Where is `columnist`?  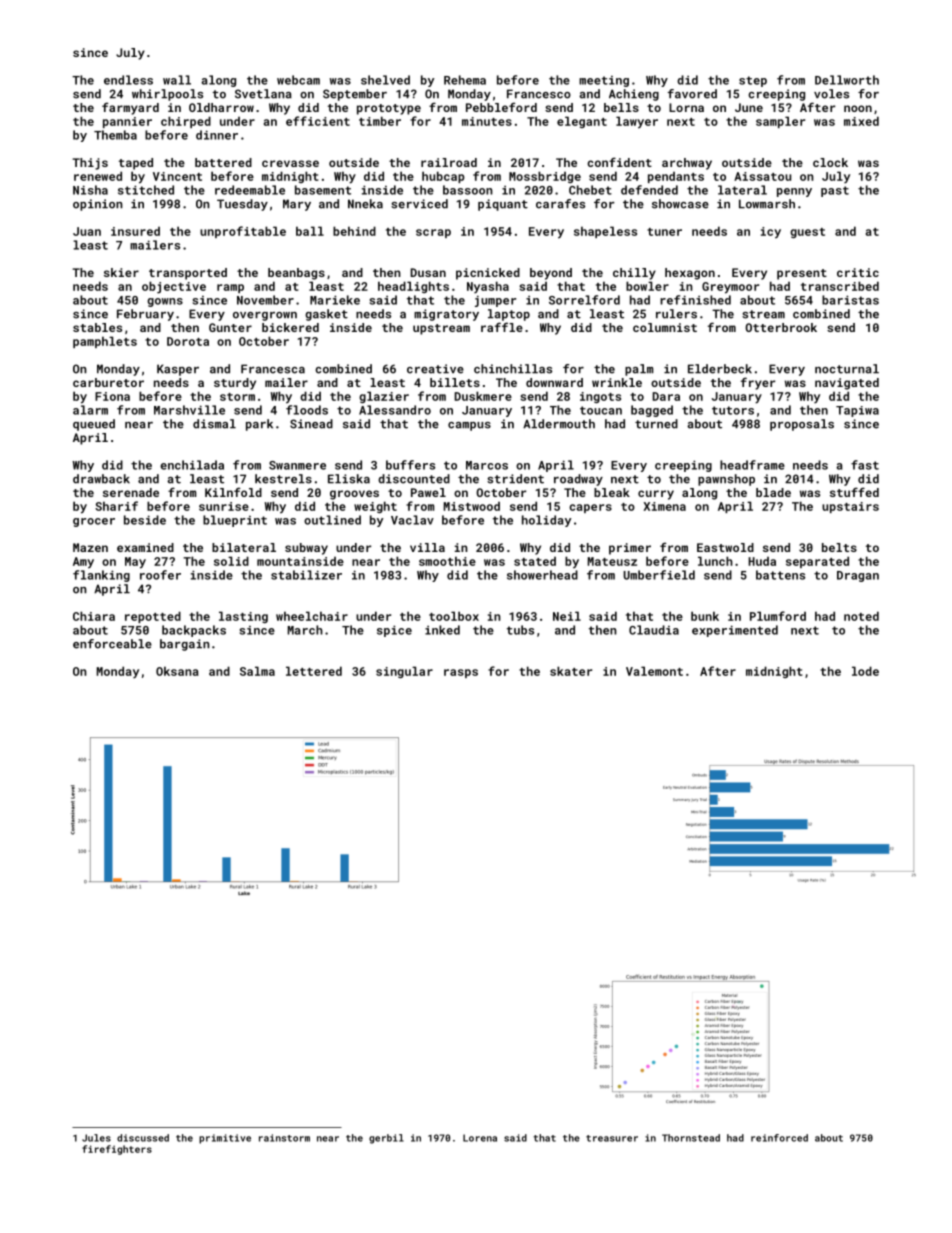
columnist is located at coordinates (665, 327).
